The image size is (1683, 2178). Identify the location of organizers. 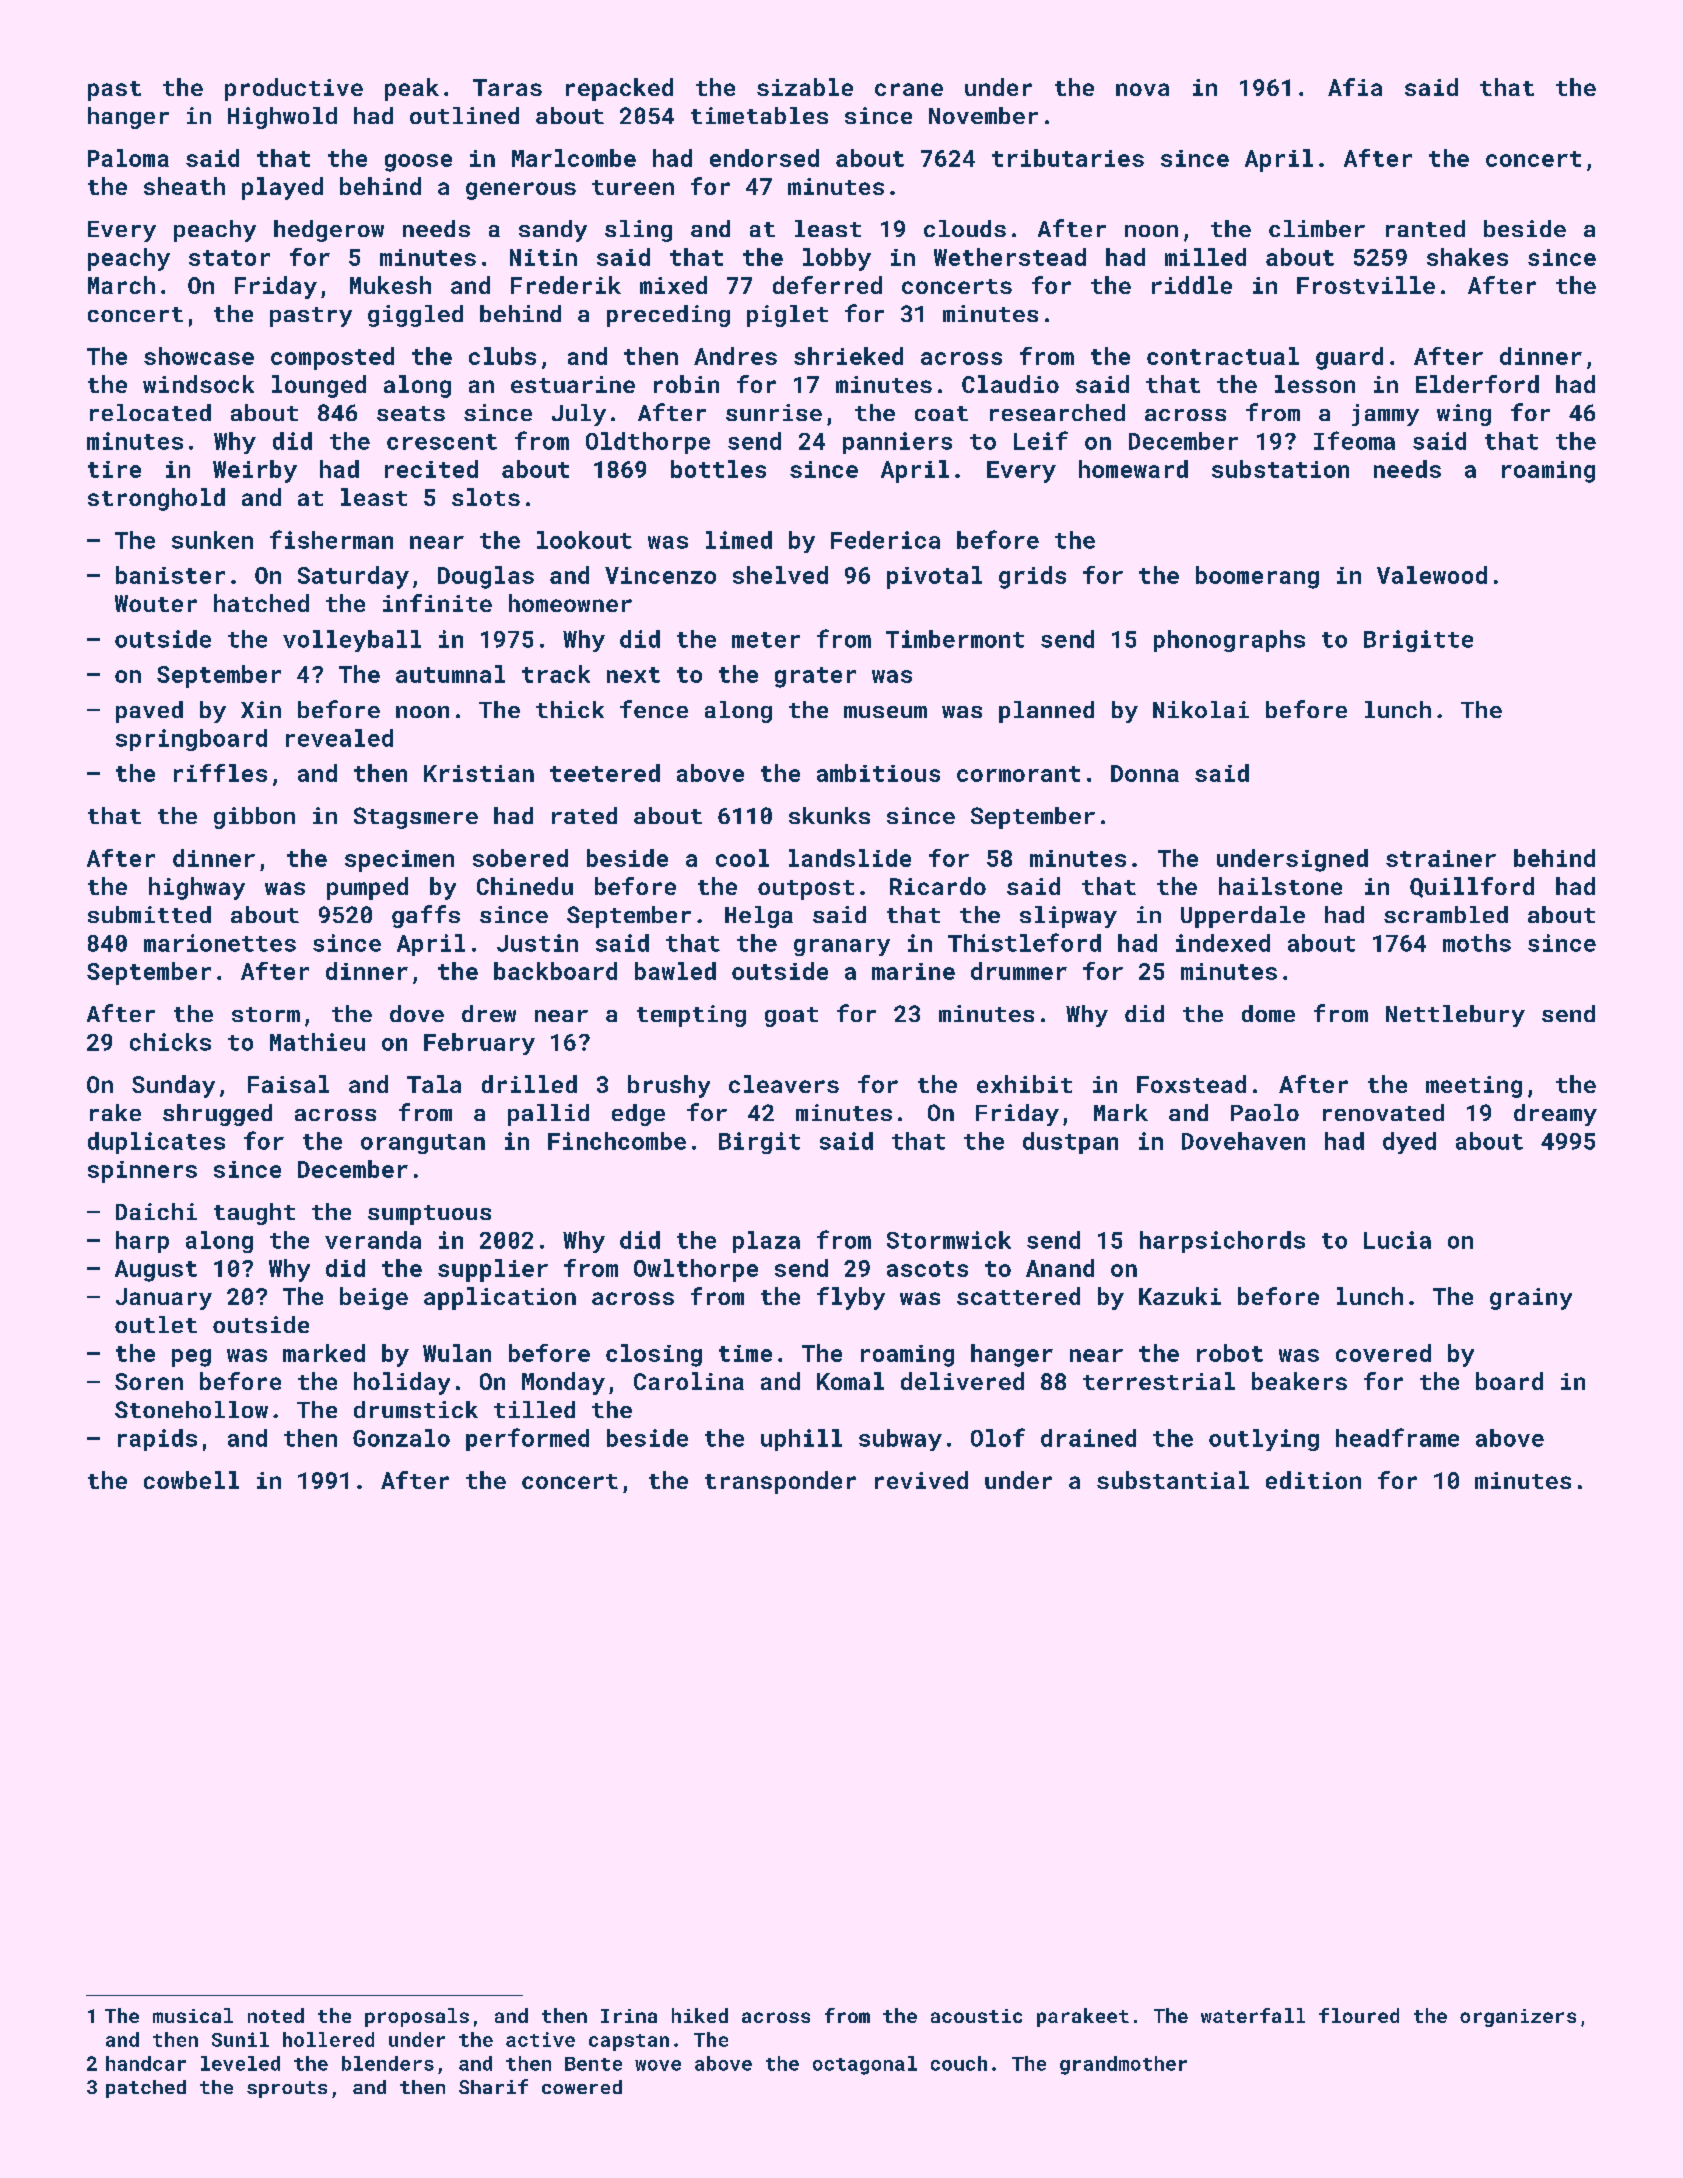
(1518, 2018).
